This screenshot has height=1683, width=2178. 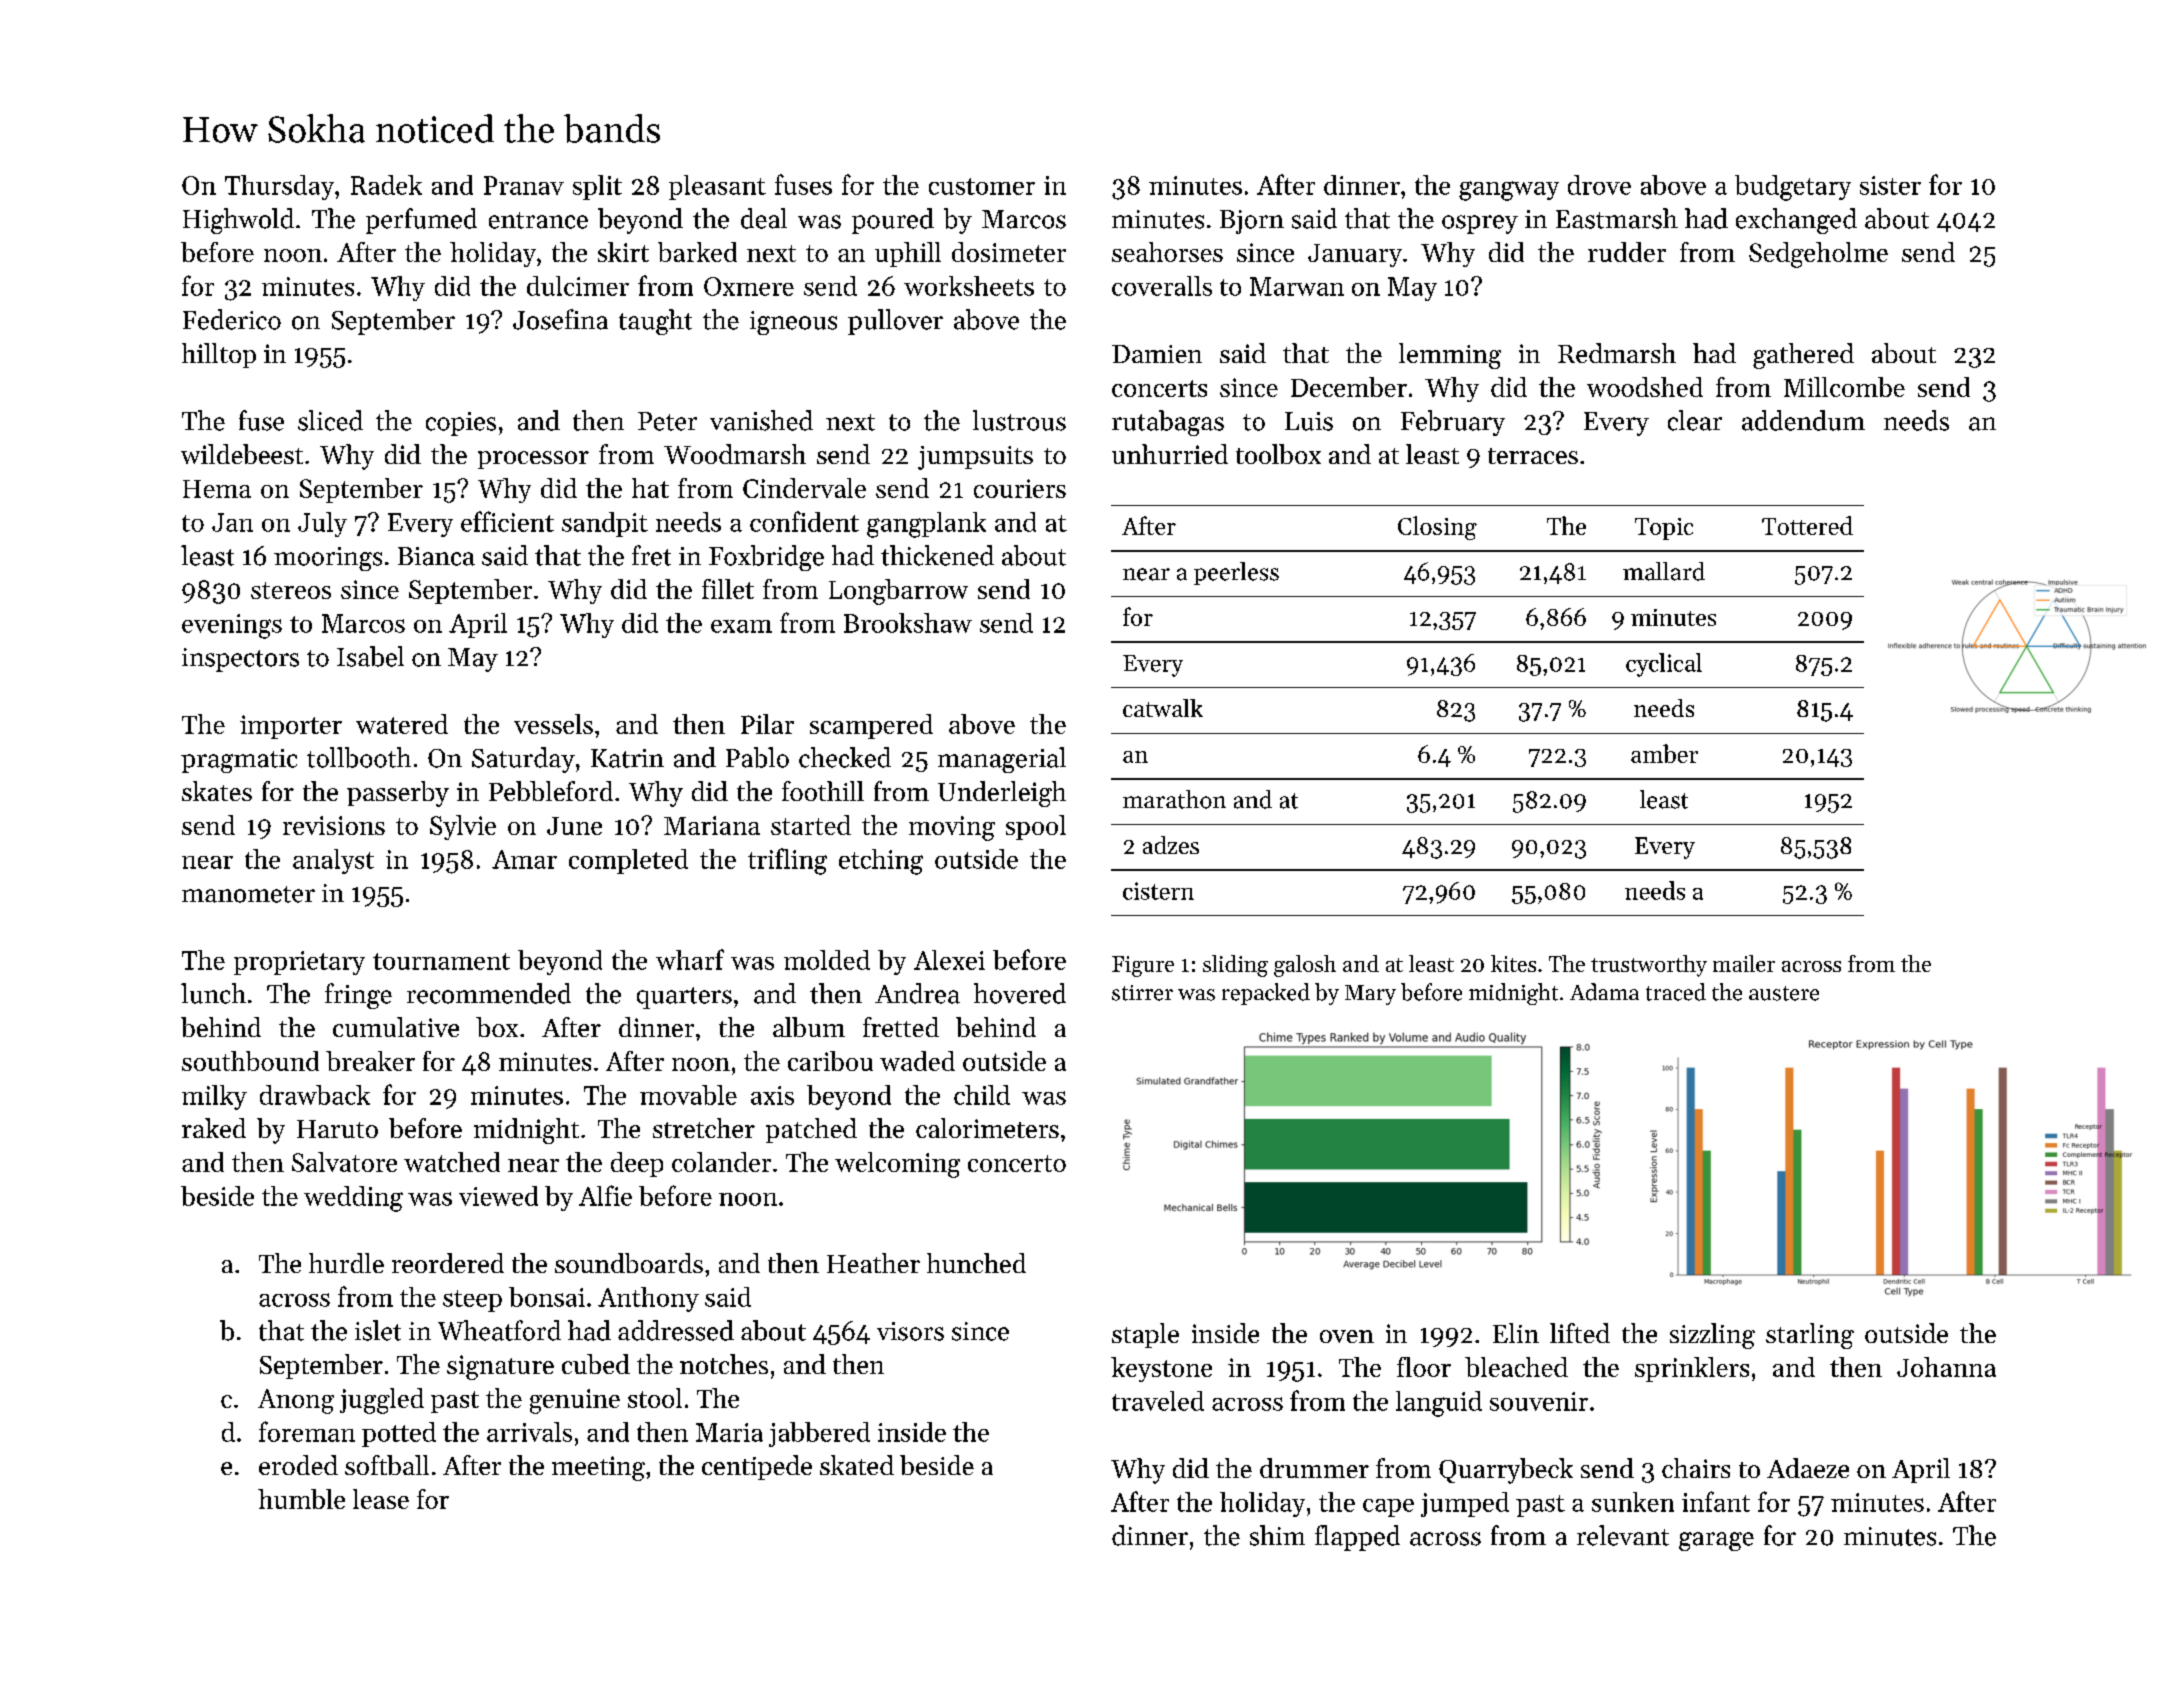 What do you see at coordinates (1370, 995) in the screenshot?
I see `Mary` at bounding box center [1370, 995].
